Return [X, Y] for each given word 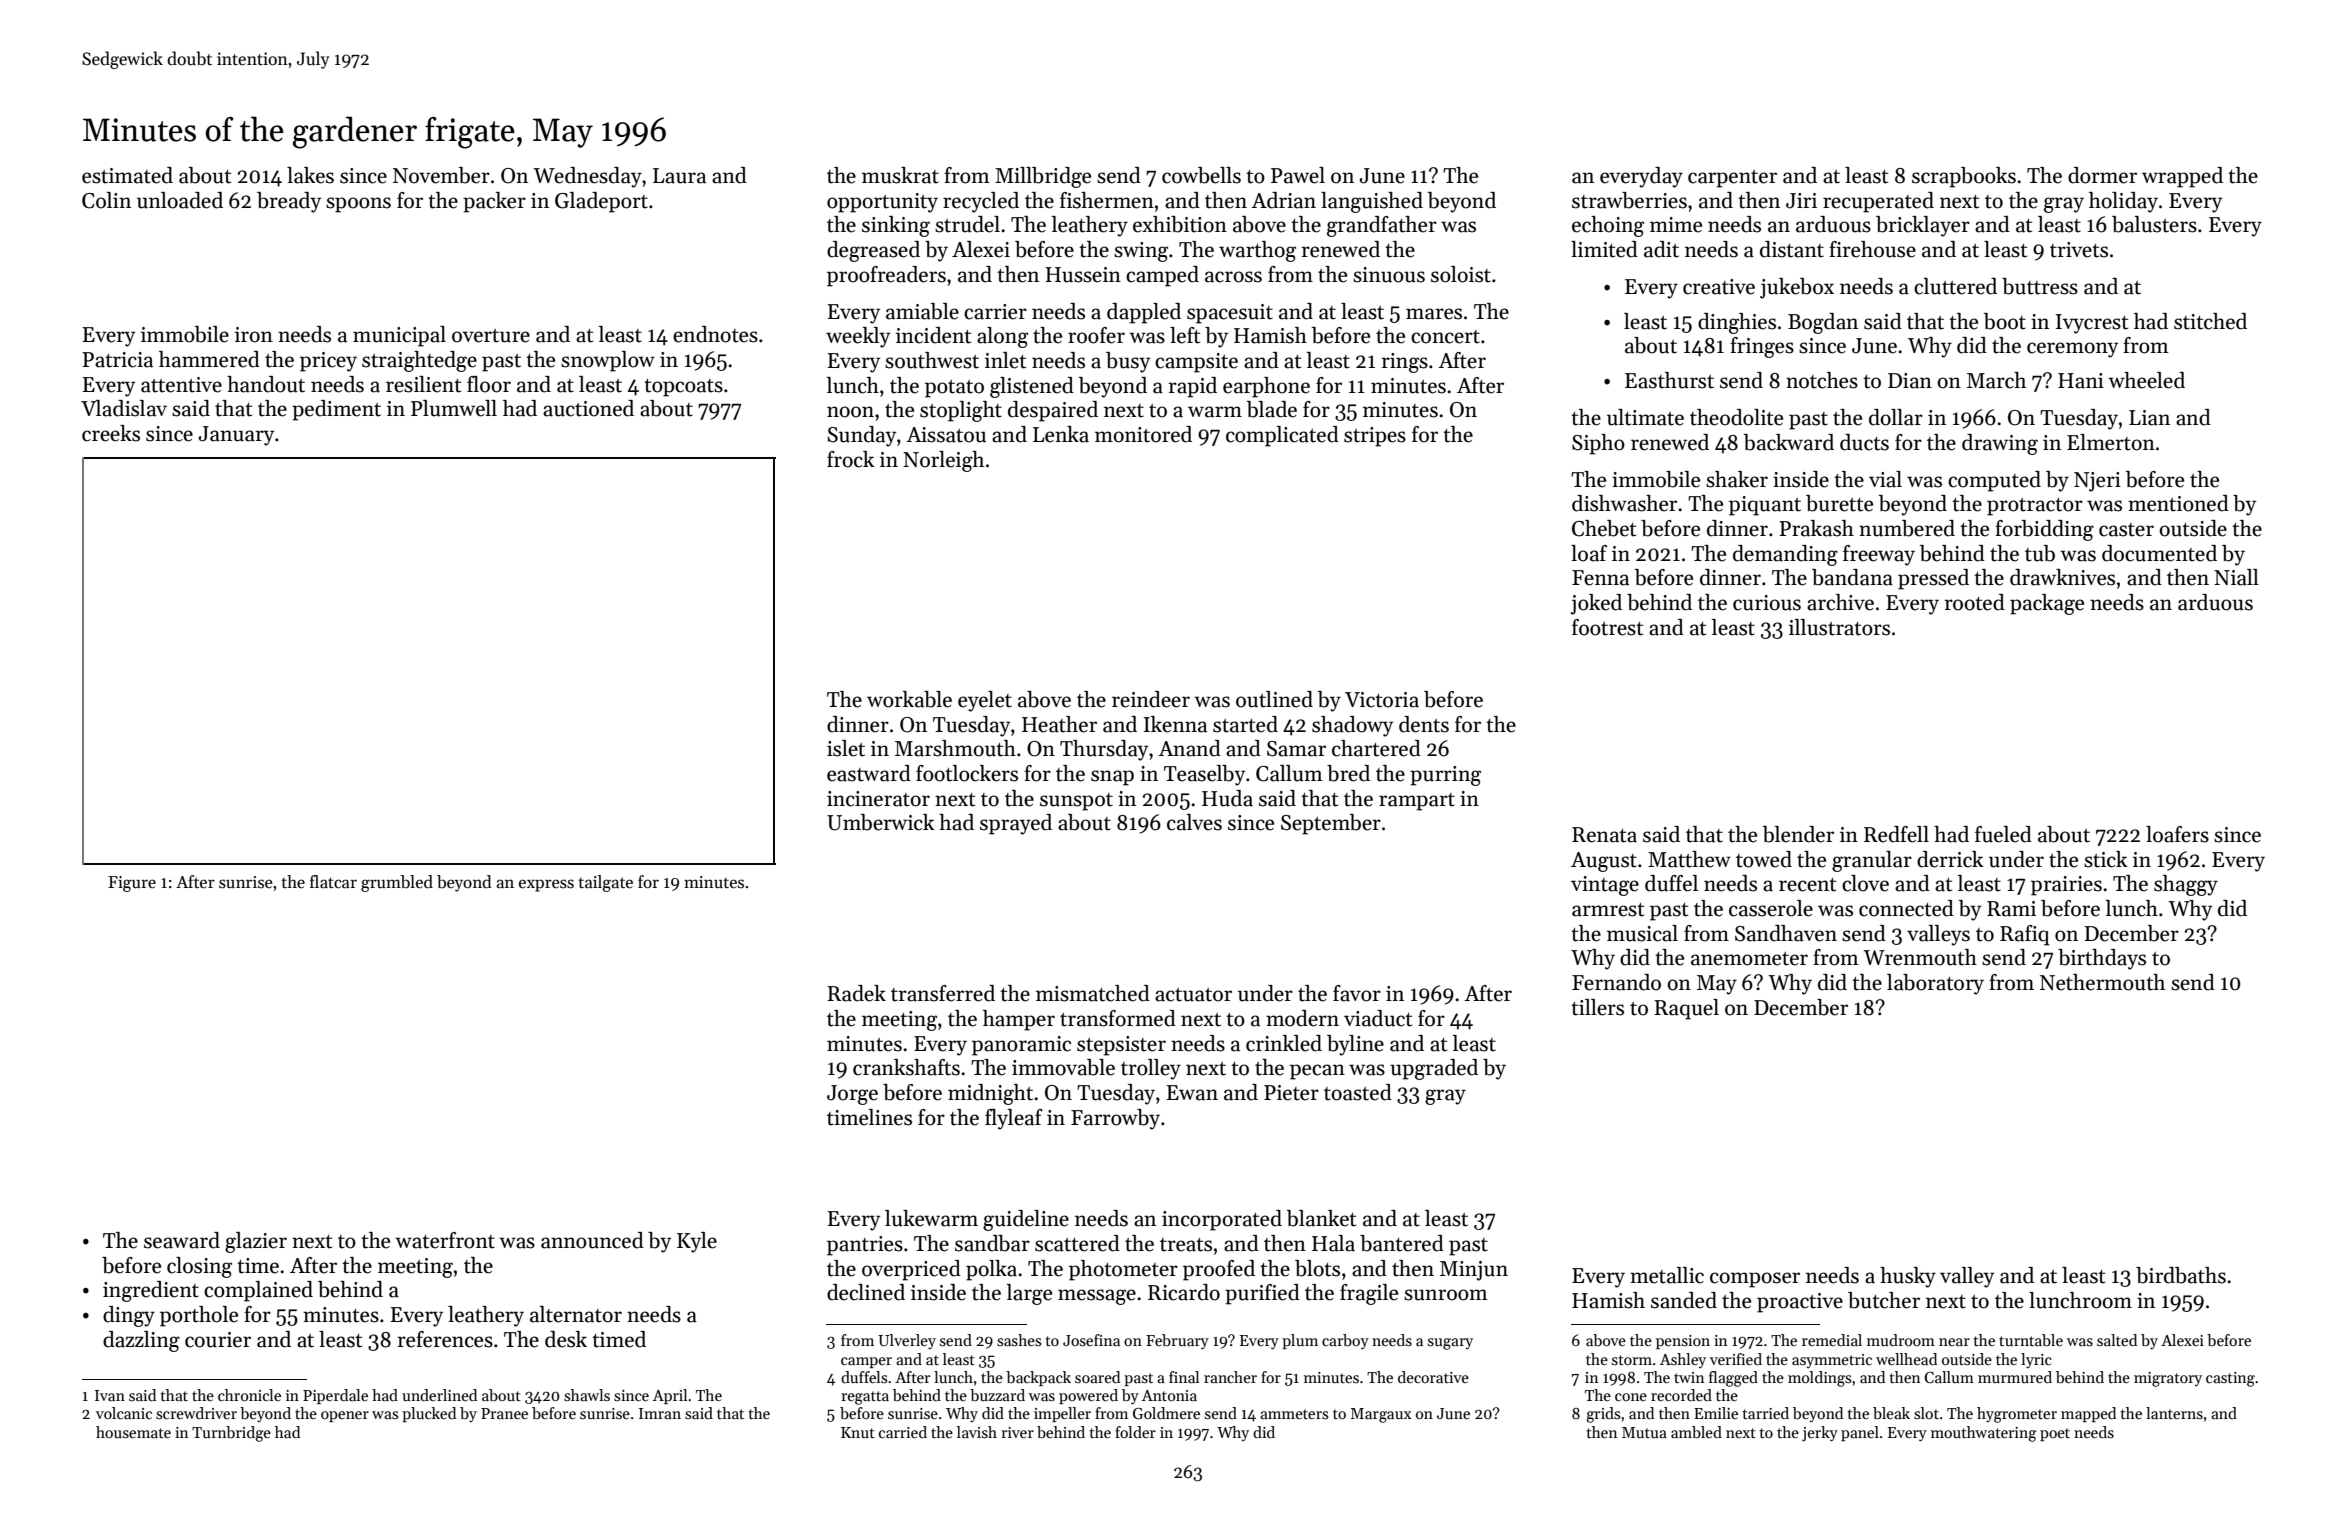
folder [1135, 1432]
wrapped [2182, 177]
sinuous [1389, 275]
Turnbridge [231, 1434]
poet [2055, 1434]
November [441, 175]
